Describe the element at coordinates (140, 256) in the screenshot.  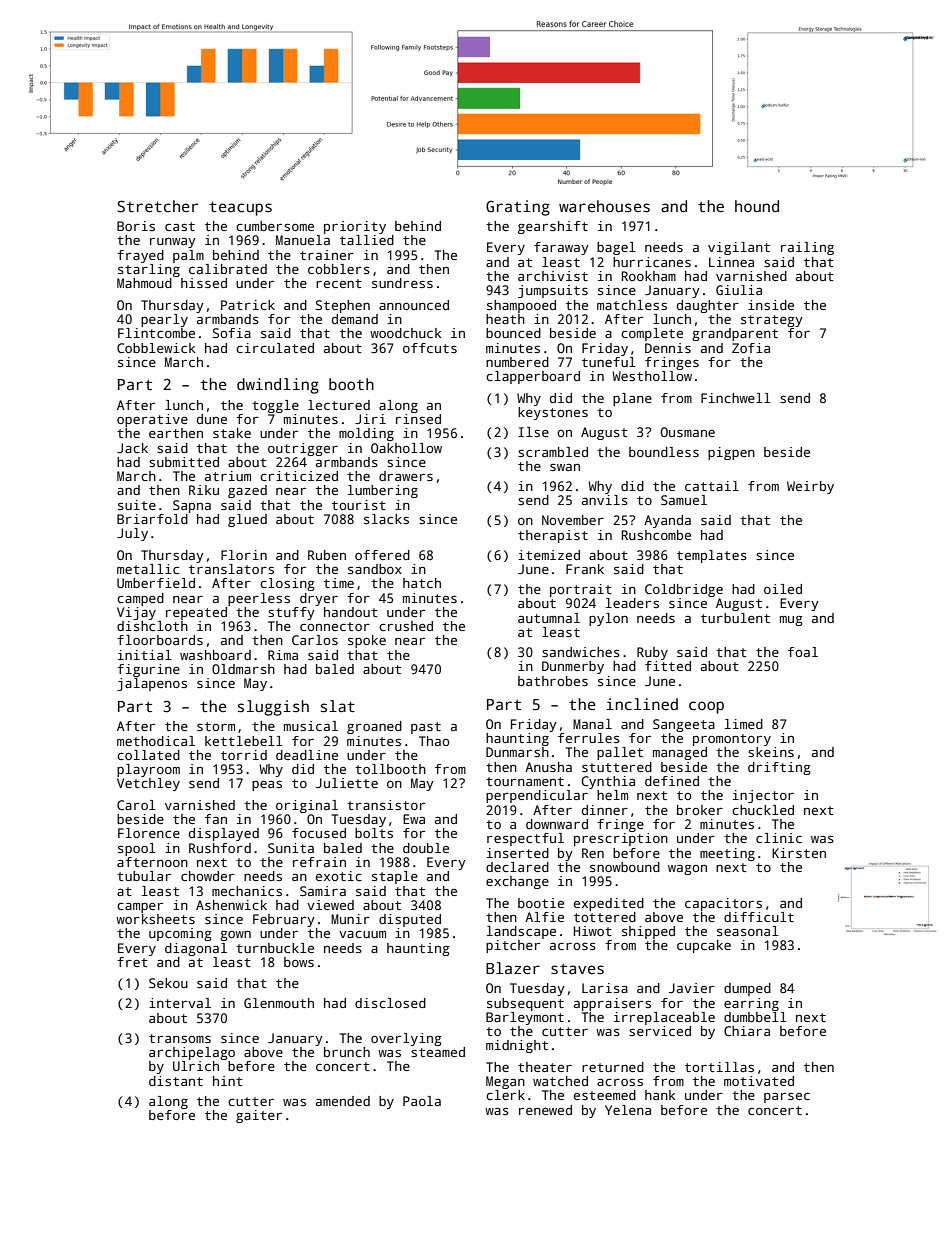
I see `frayed` at that location.
